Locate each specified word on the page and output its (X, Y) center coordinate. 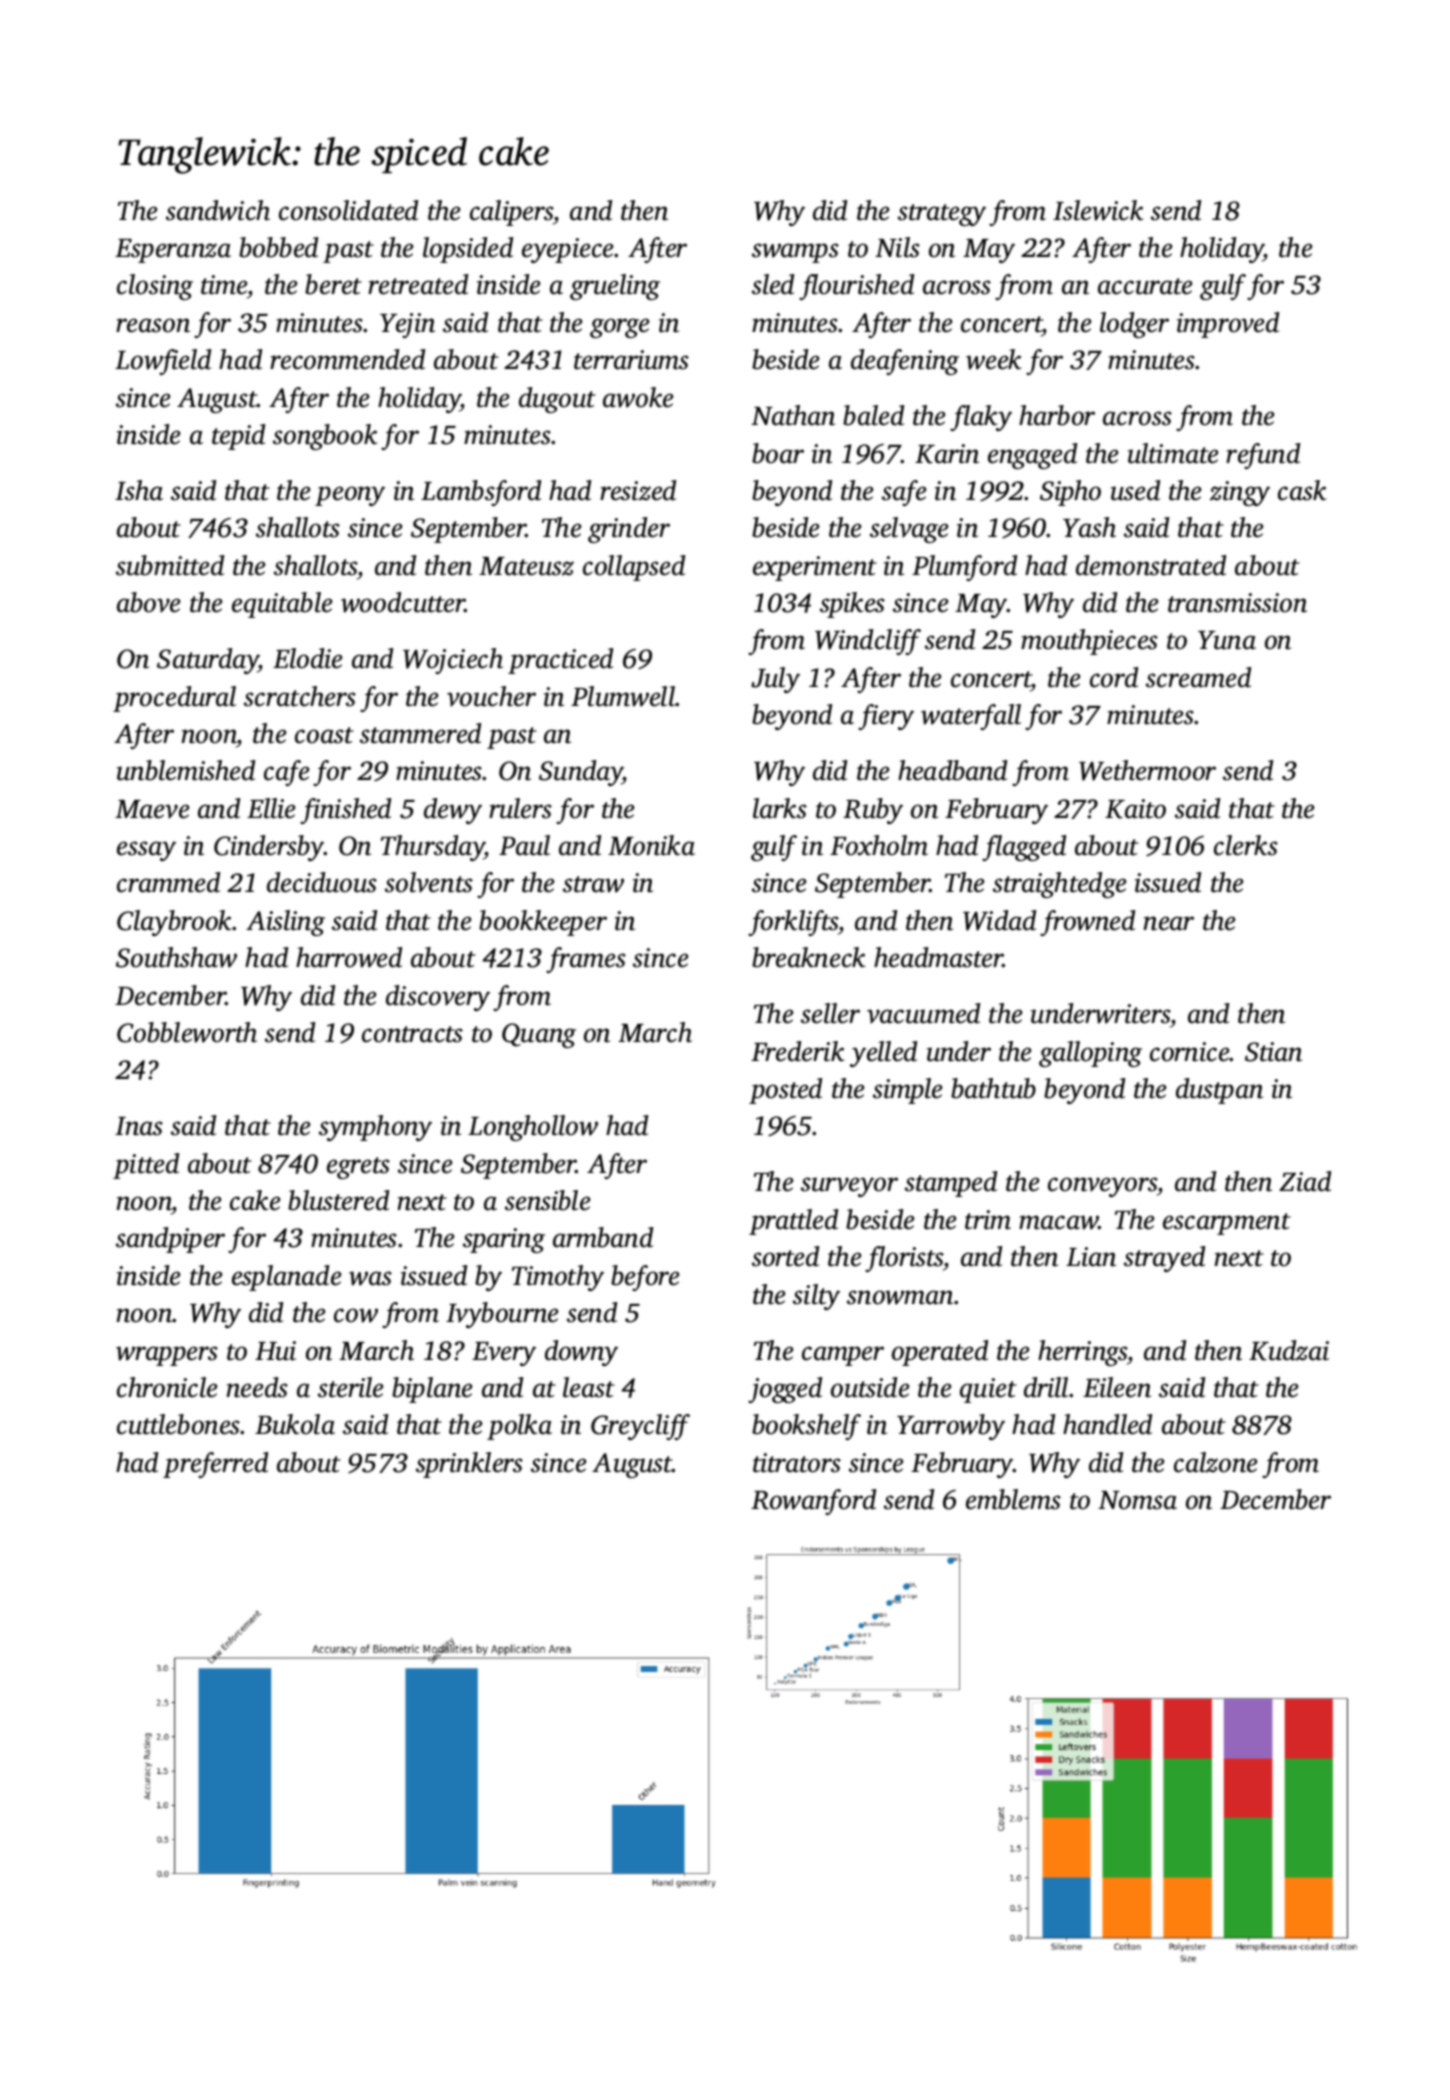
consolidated (348, 210)
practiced (560, 661)
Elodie (308, 658)
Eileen (1117, 1387)
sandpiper (170, 1240)
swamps (795, 253)
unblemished (186, 770)
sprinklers (469, 1465)
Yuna (1227, 640)
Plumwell (623, 696)
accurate (1145, 286)
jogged (785, 1390)
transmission (1237, 603)
